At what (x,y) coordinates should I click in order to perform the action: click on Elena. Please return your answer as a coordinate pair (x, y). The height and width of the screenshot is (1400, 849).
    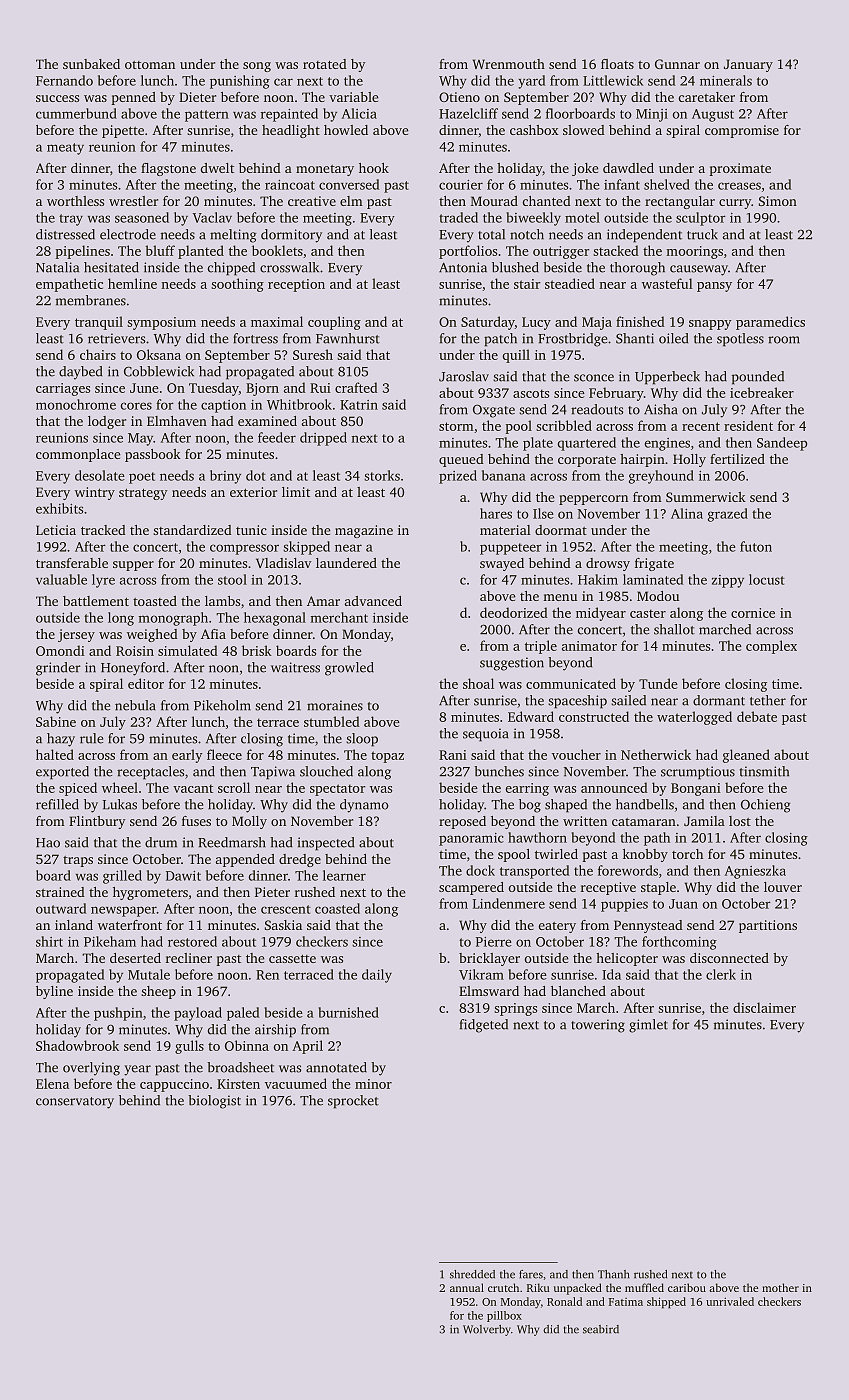
    Looking at the image, I should click on (52, 1083).
